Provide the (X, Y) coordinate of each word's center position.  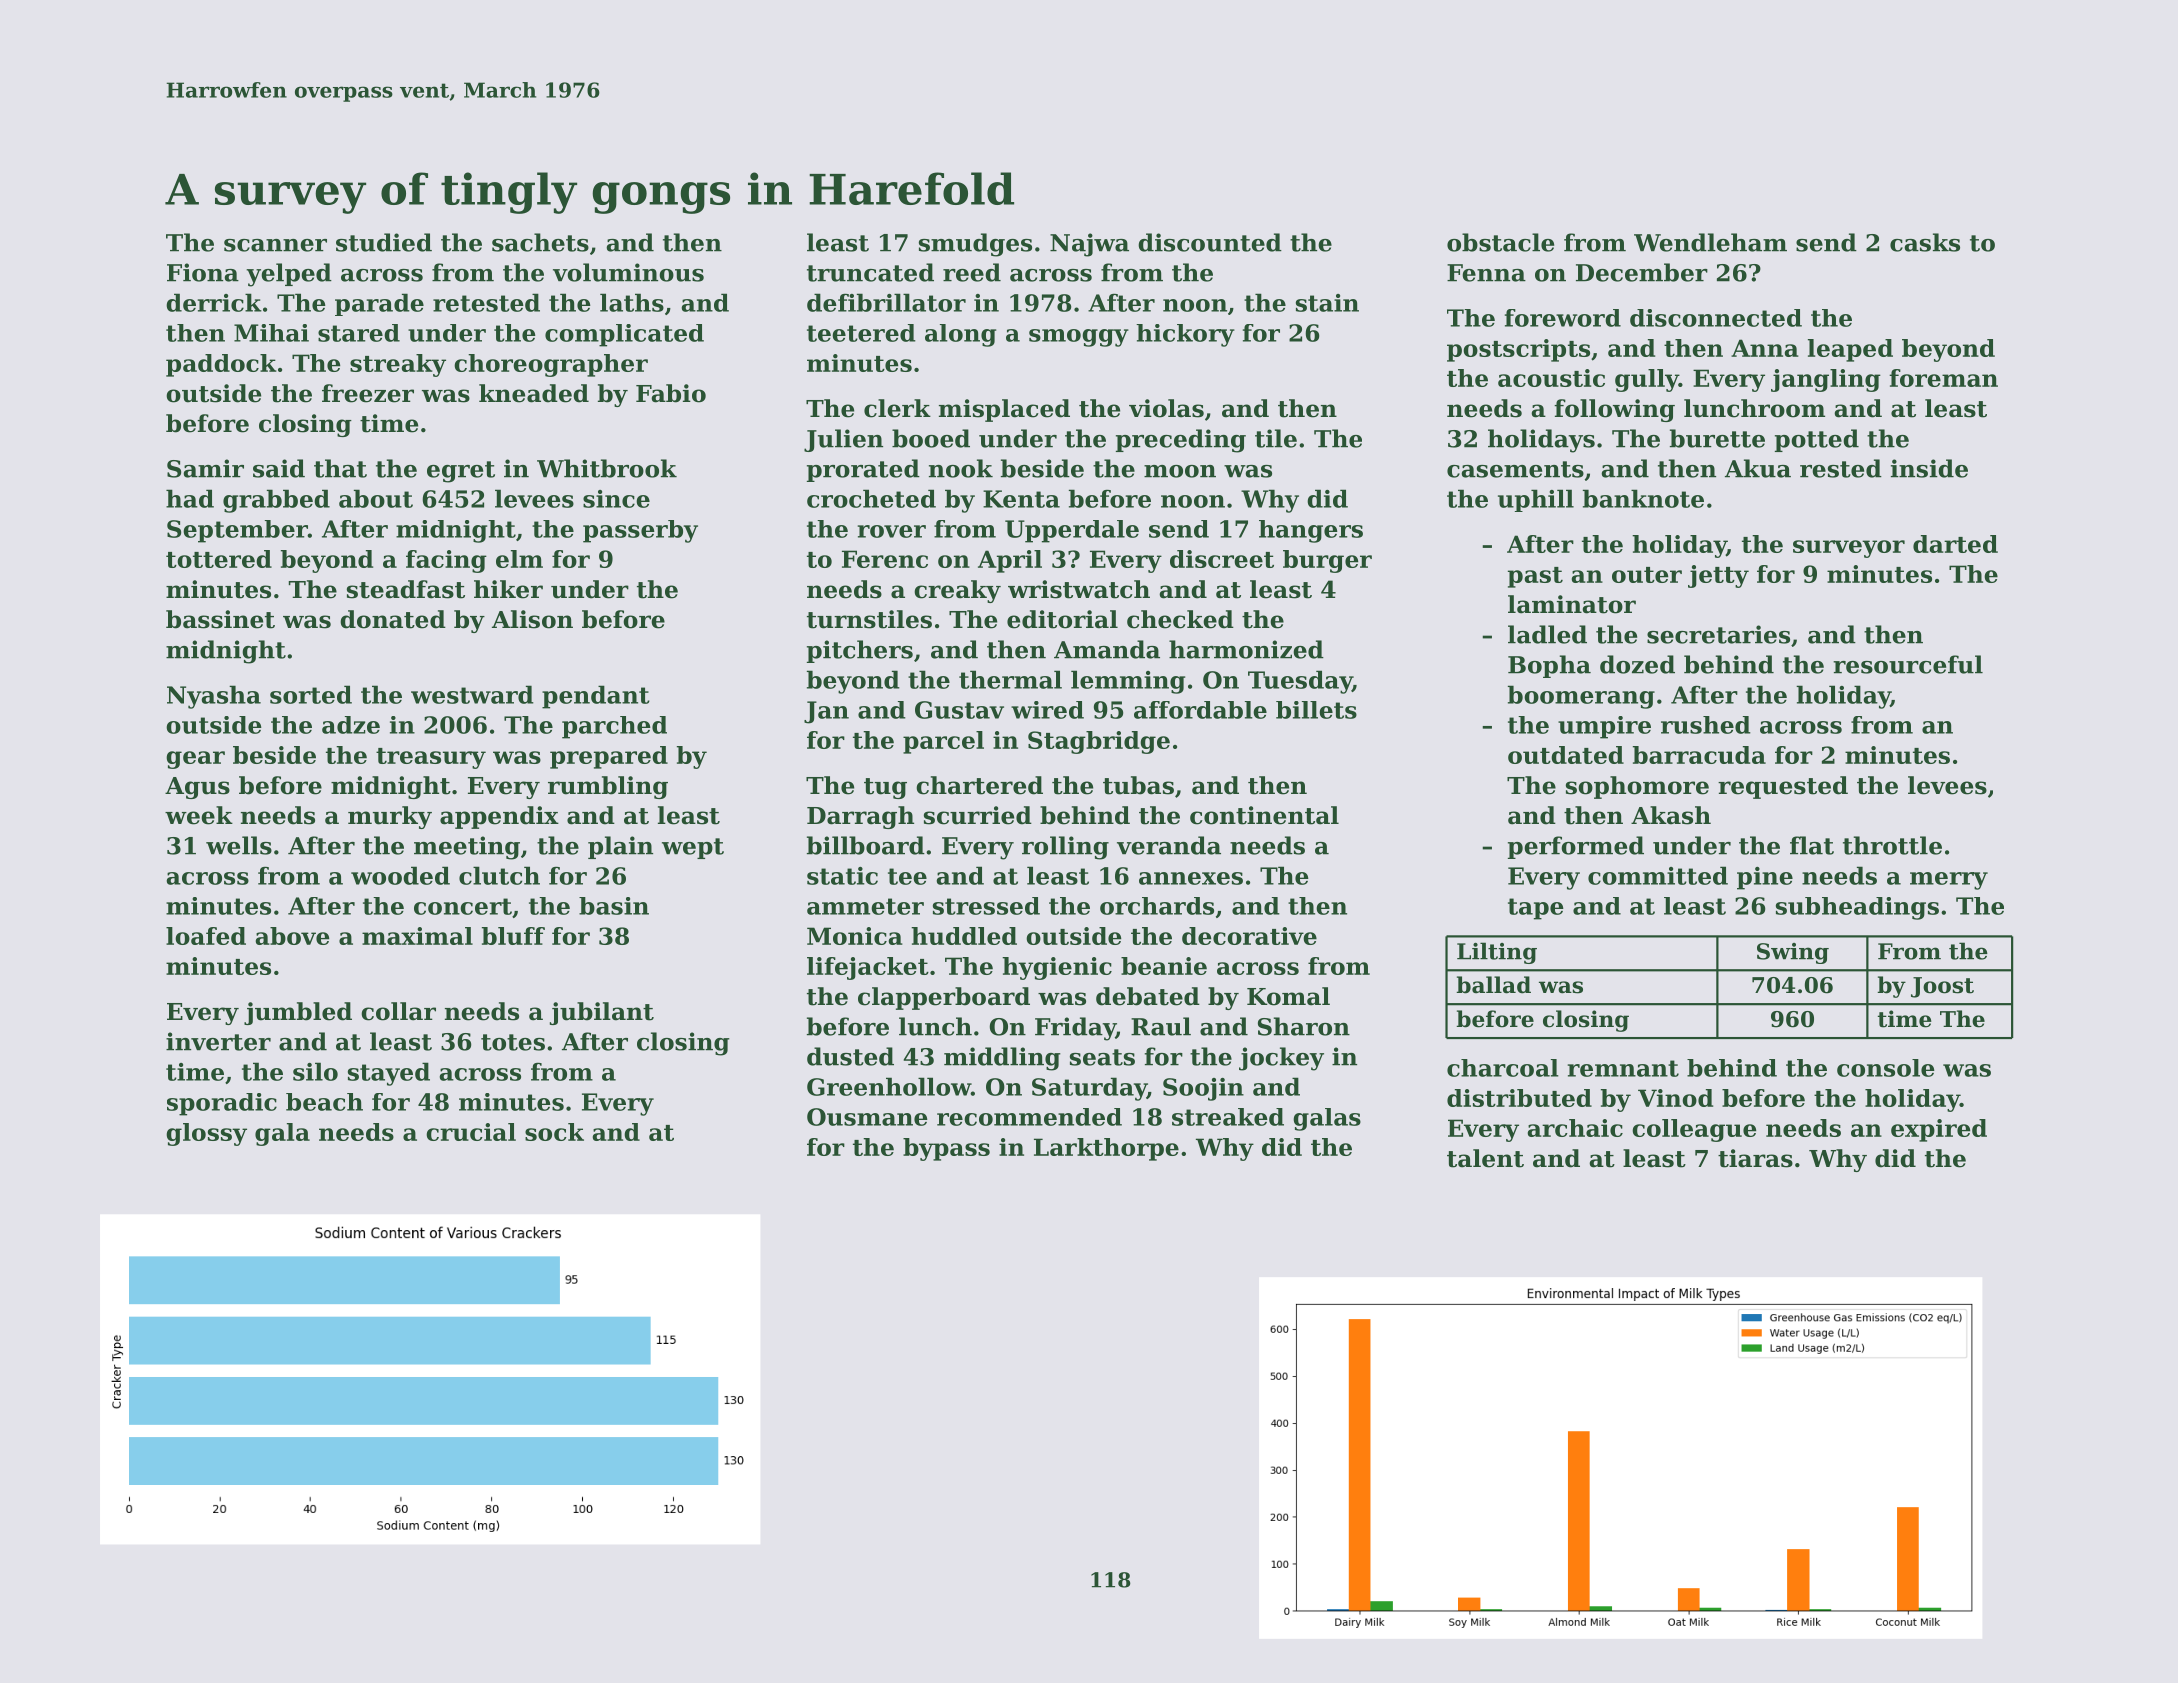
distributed (1519, 1098)
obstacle (1500, 242)
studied (384, 242)
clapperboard (944, 998)
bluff (513, 936)
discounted (1210, 242)
